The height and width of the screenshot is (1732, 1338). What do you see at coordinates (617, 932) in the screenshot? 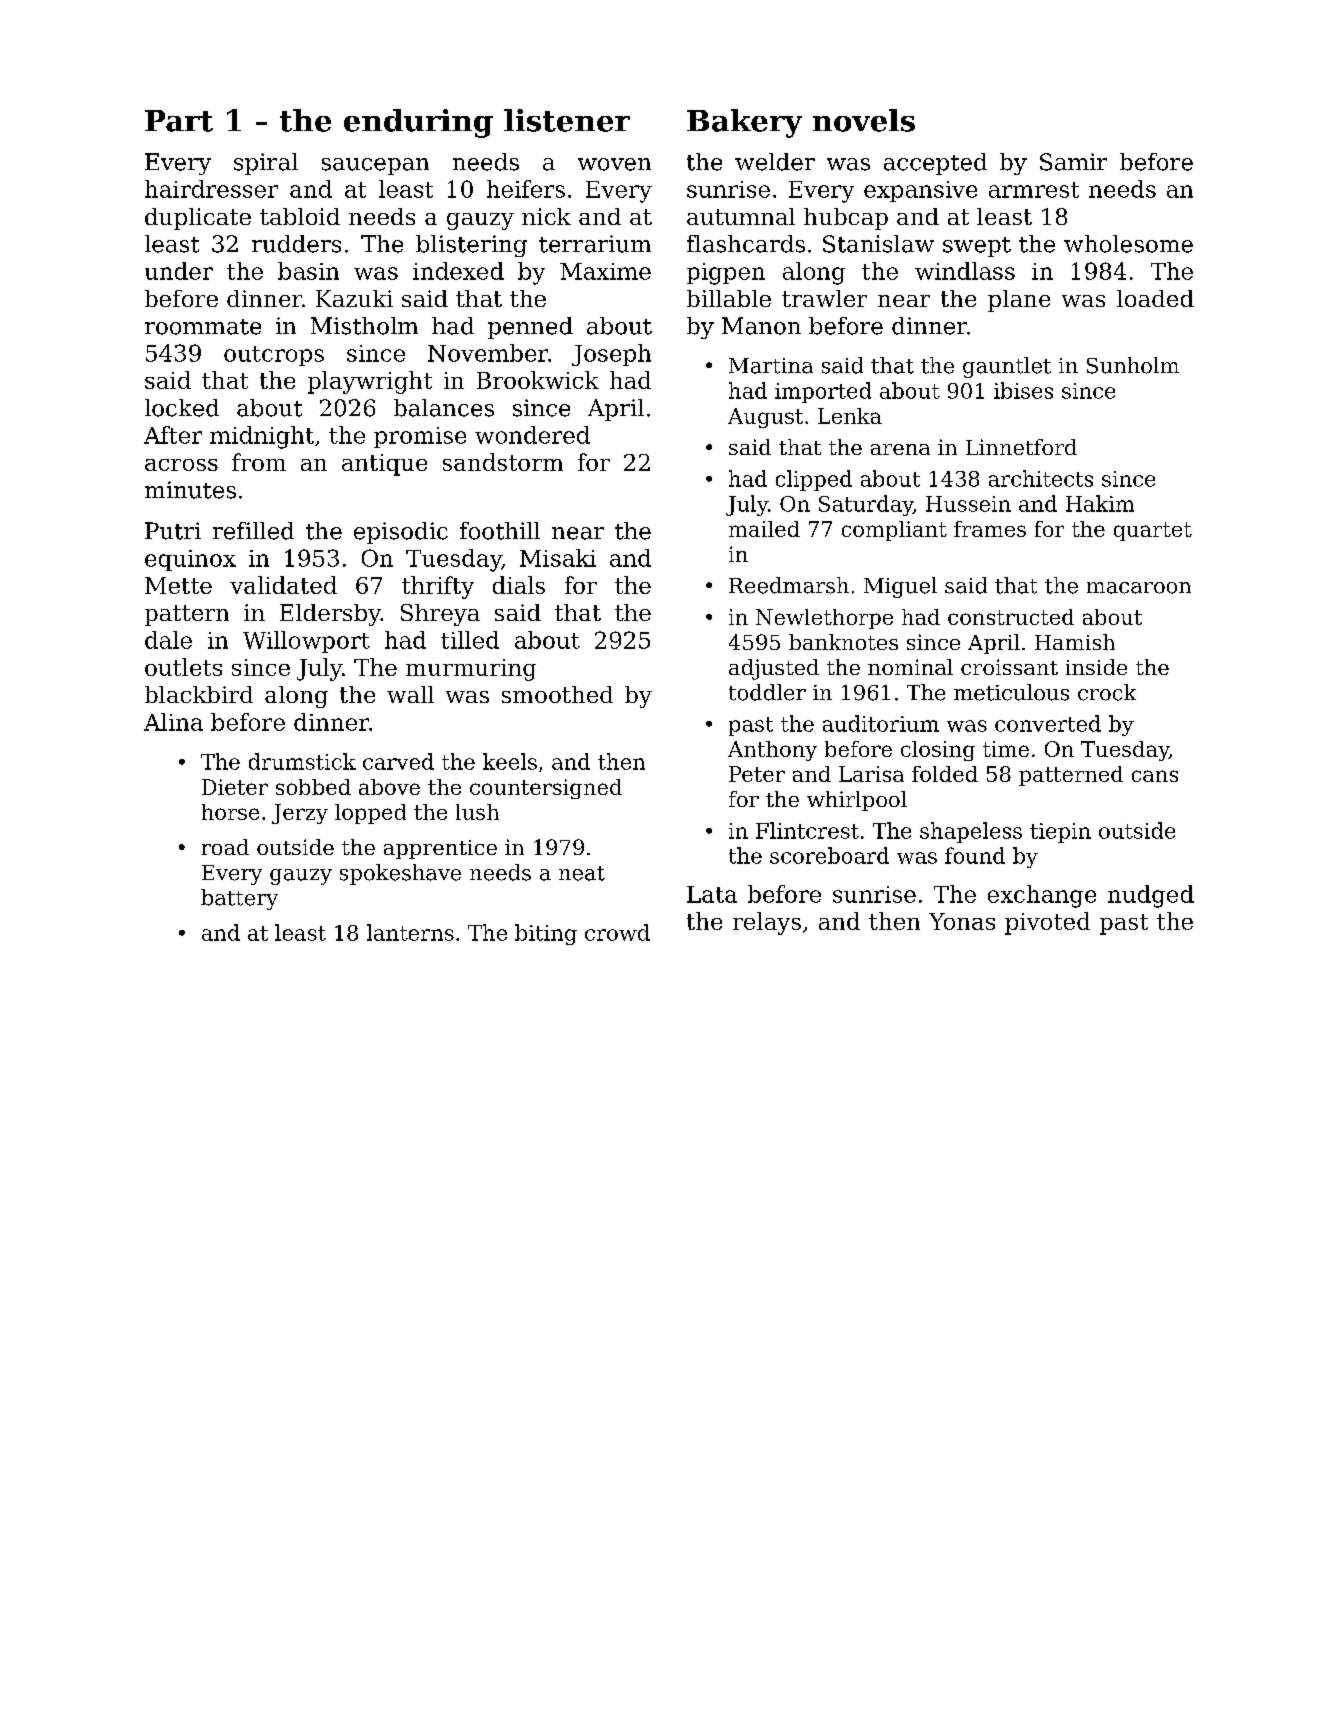
I see `crowd` at bounding box center [617, 932].
